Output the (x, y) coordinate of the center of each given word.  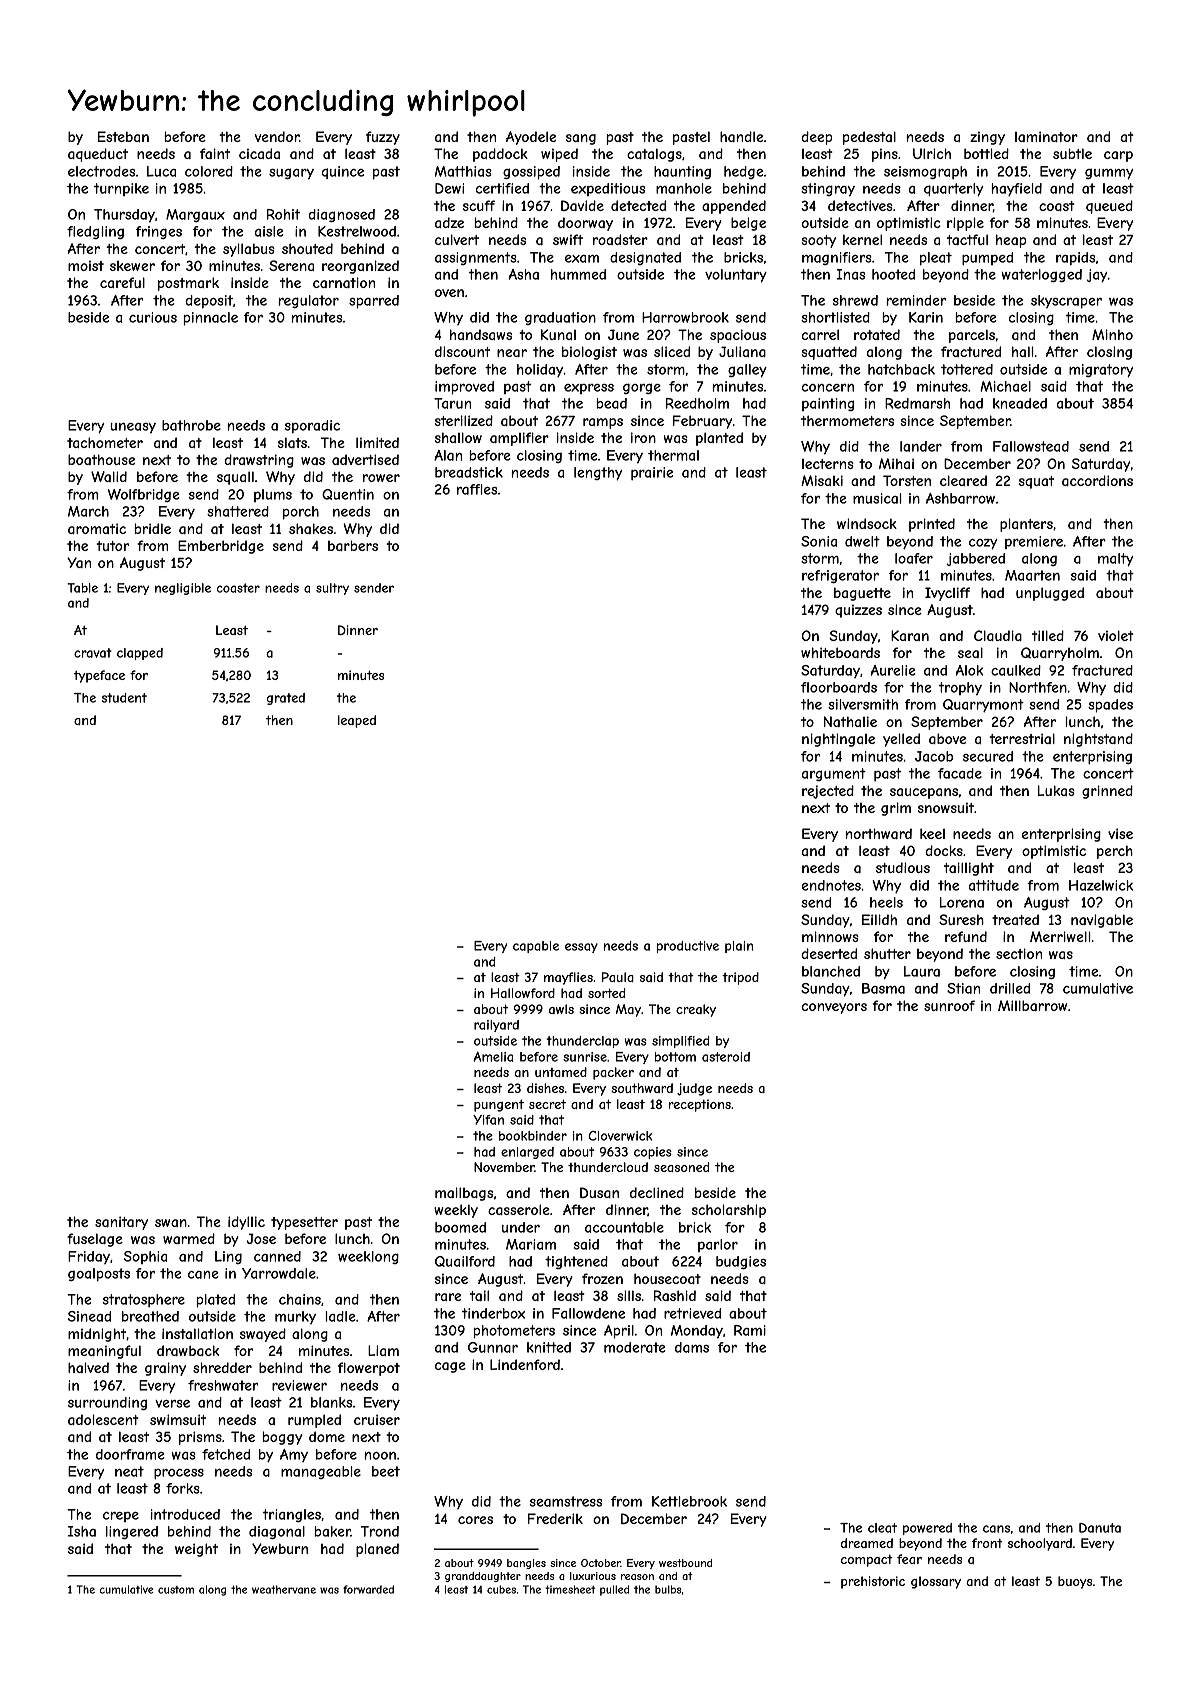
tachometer (105, 442)
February (702, 422)
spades (1110, 706)
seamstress (566, 1501)
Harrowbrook (685, 317)
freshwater (223, 1385)
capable (536, 947)
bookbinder (533, 1136)
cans (996, 1529)
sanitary (121, 1223)
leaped (357, 721)
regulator (308, 301)
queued (1109, 207)
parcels (972, 336)
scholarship (729, 1211)
